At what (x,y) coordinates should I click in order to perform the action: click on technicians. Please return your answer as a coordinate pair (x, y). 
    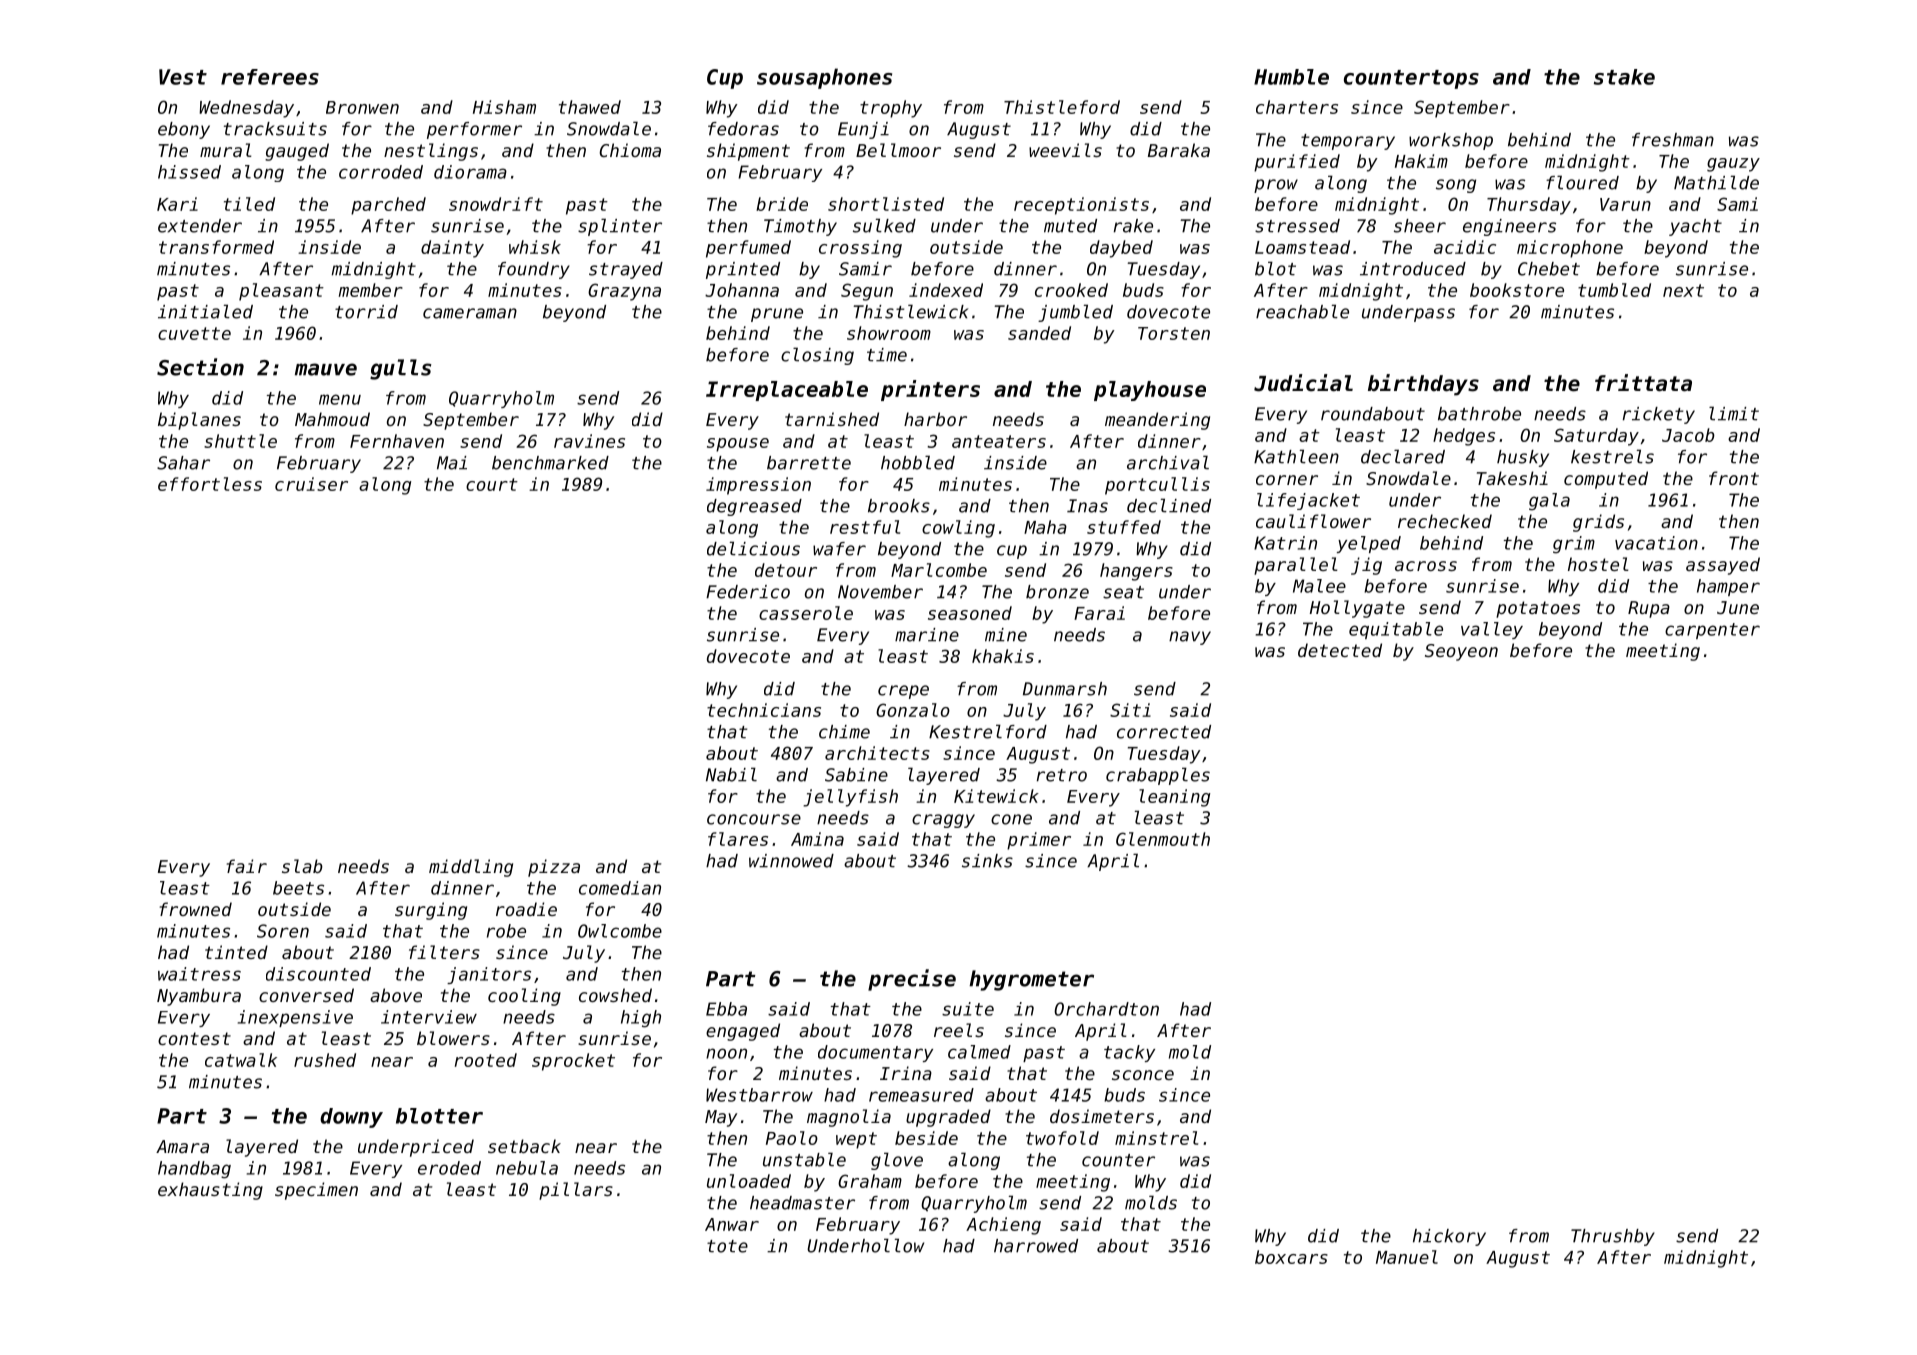
    Looking at the image, I should click on (764, 710).
